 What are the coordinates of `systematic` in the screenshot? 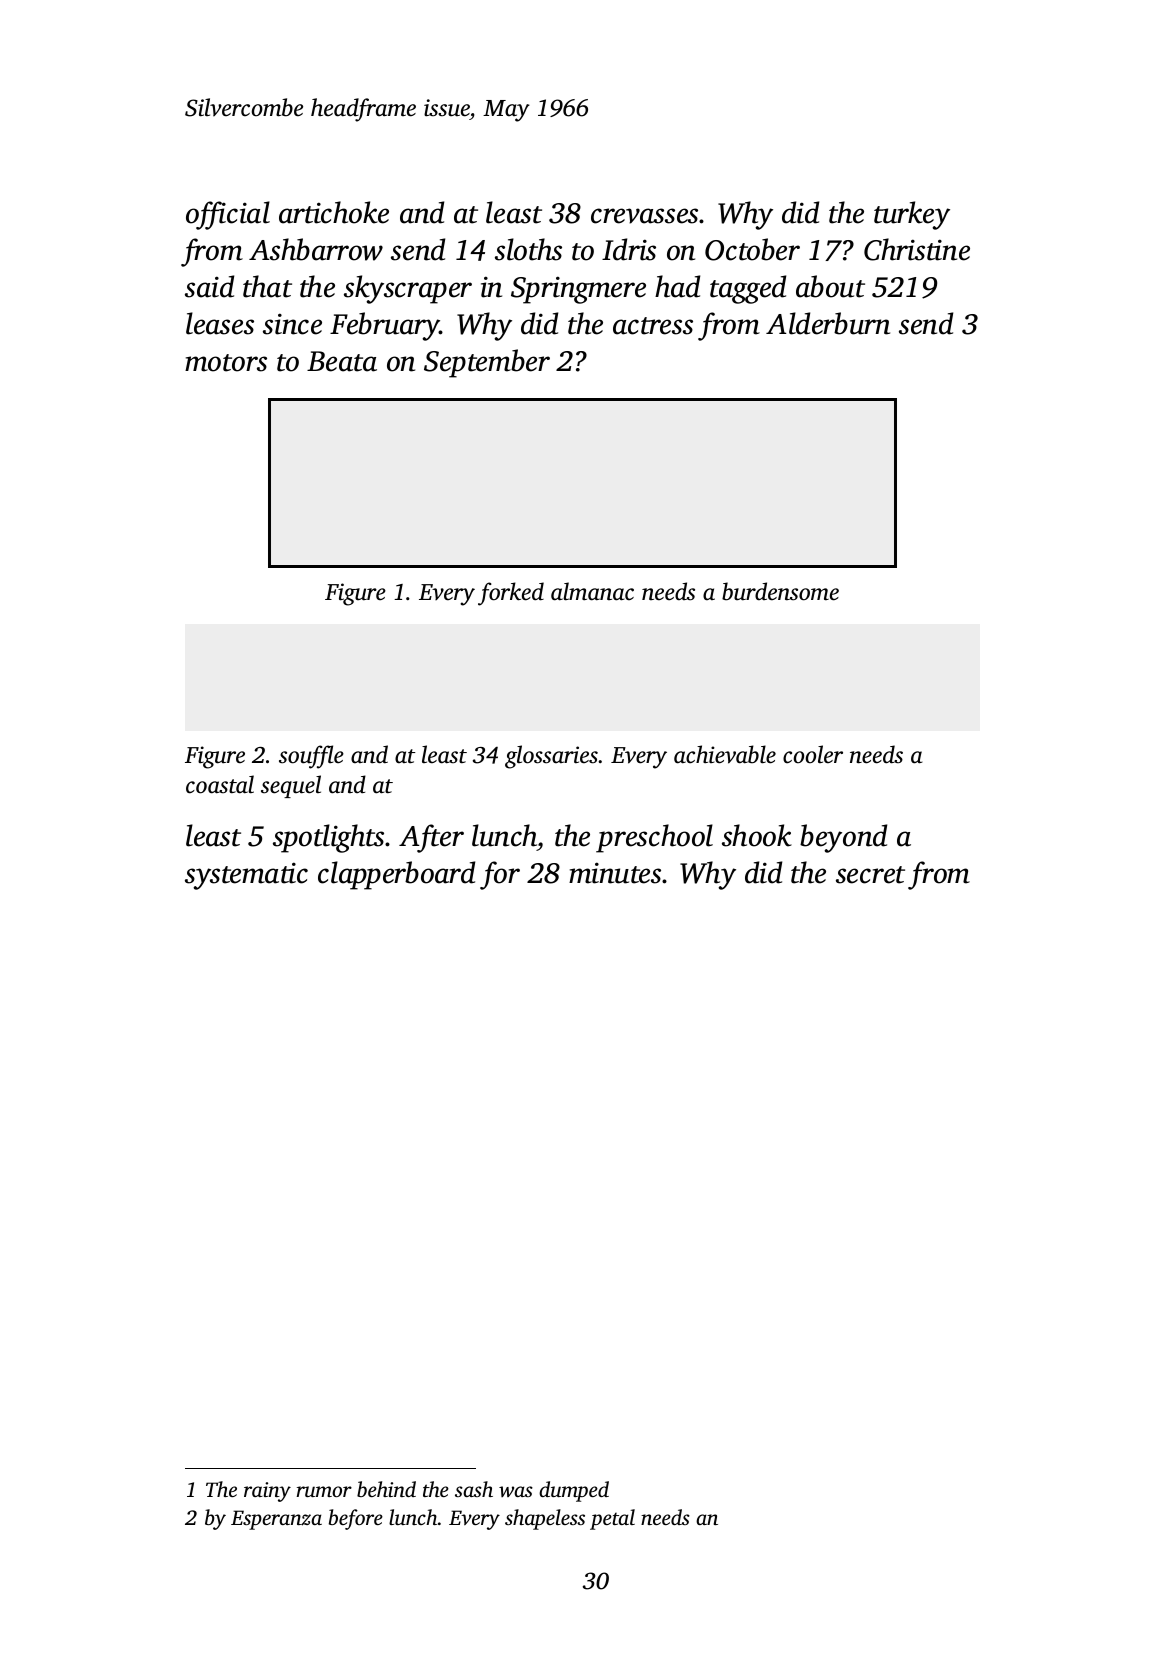 It's located at (246, 876).
